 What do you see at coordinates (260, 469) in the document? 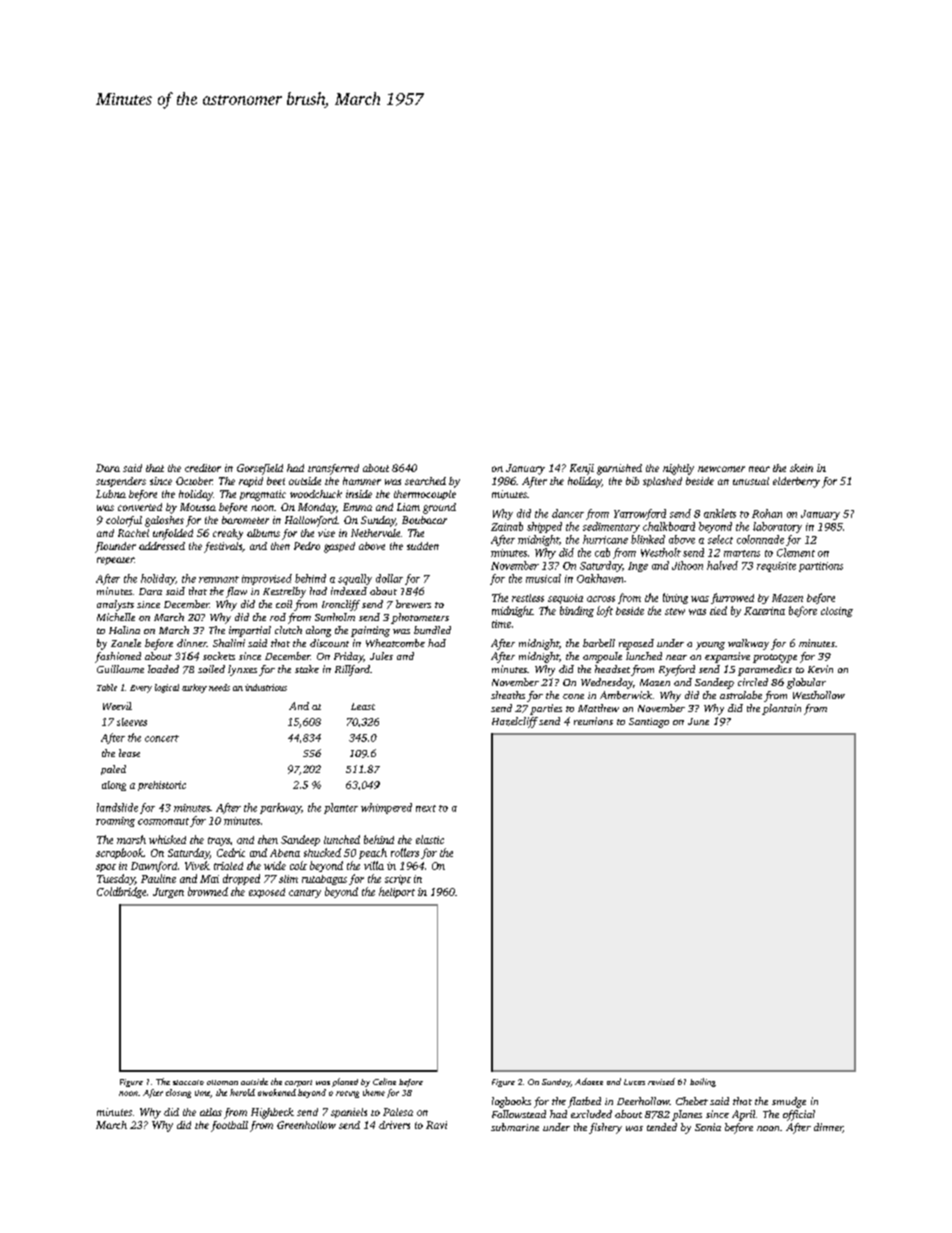
I see `Gorsefield` at bounding box center [260, 469].
